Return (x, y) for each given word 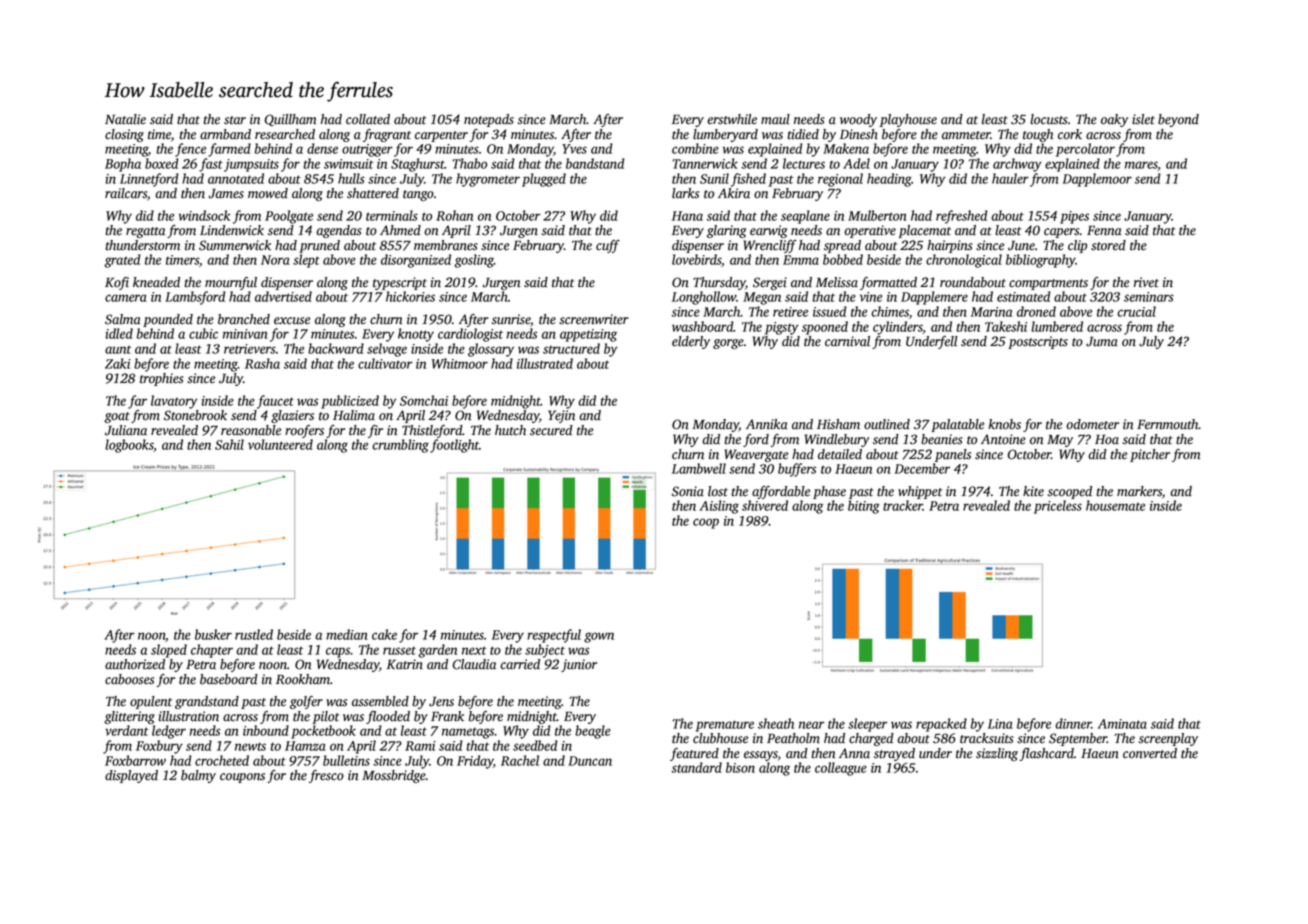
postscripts (1038, 342)
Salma (122, 319)
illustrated (545, 363)
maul (775, 119)
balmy (198, 776)
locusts (1049, 119)
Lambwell (699, 468)
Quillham (290, 120)
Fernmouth (1168, 424)
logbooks (129, 446)
